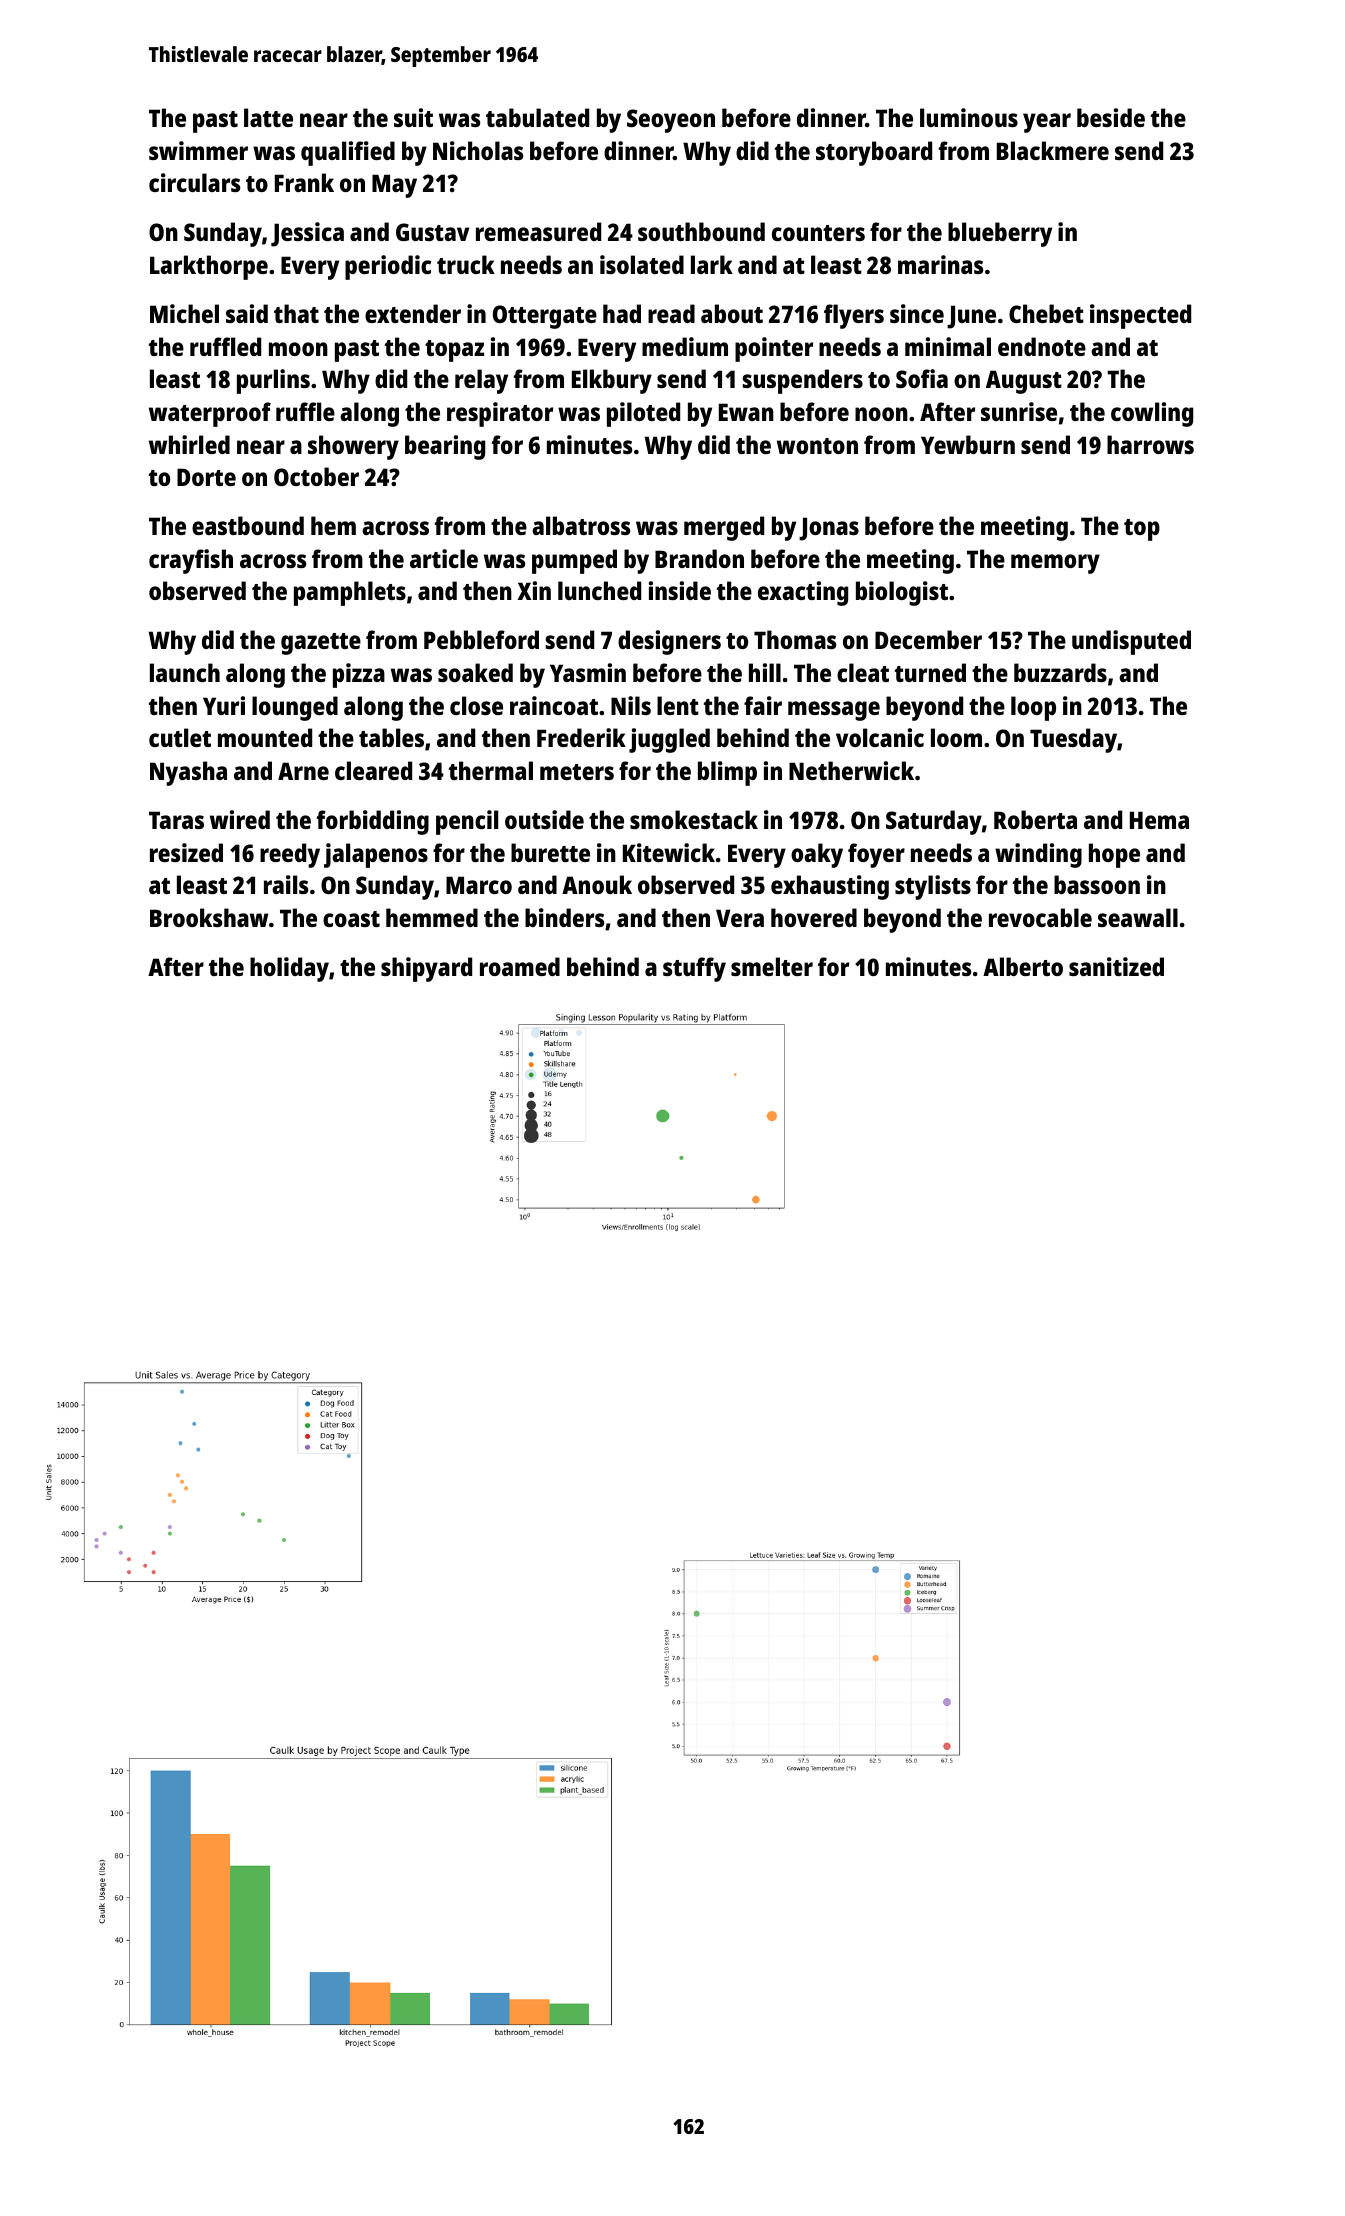 This screenshot has height=2216, width=1345. Describe the element at coordinates (194, 182) in the screenshot. I see `circulars` at that location.
